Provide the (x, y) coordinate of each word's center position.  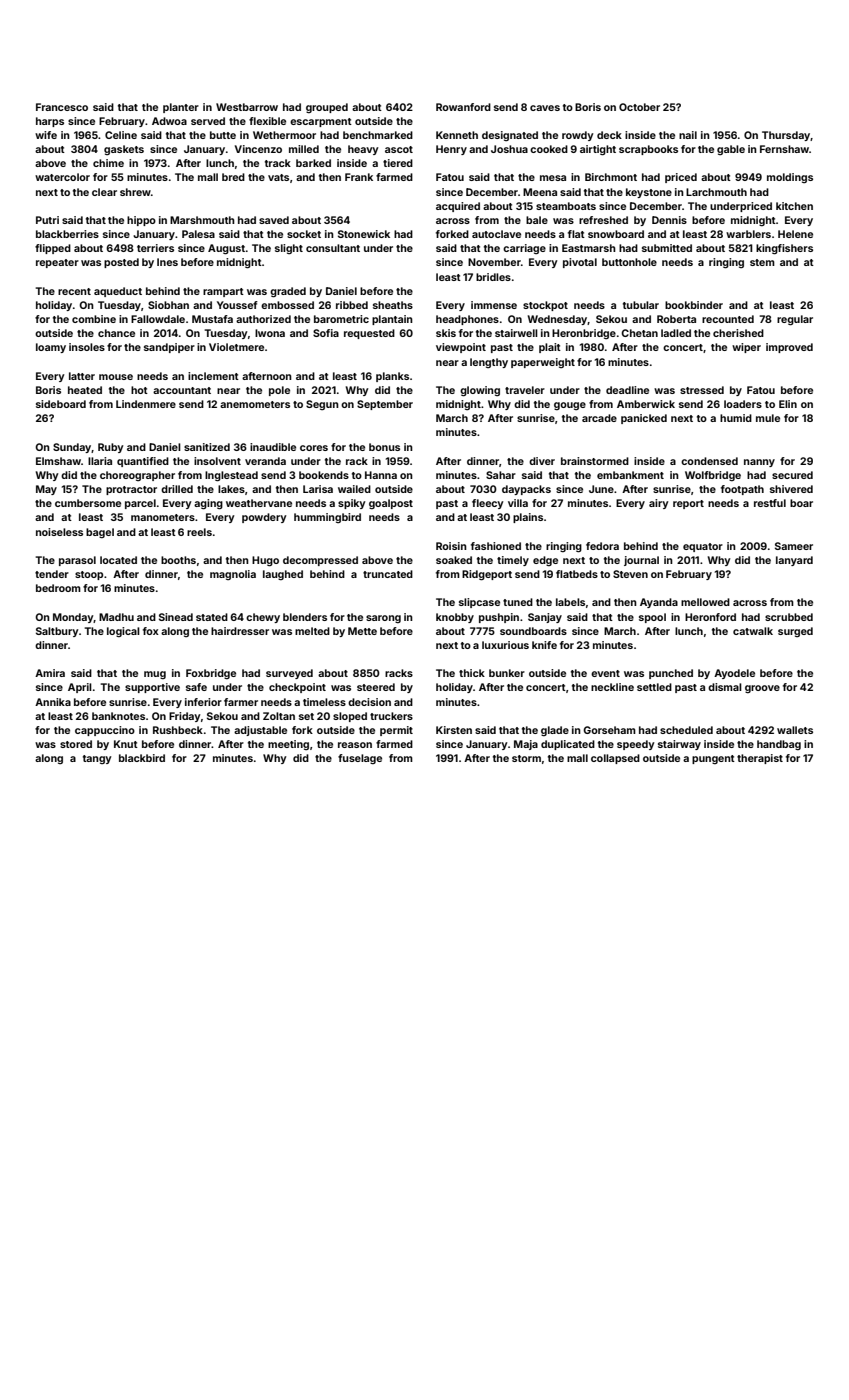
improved (789, 348)
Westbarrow (247, 107)
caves (545, 108)
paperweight (543, 363)
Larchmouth (716, 192)
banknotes (118, 716)
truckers (391, 716)
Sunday (72, 448)
